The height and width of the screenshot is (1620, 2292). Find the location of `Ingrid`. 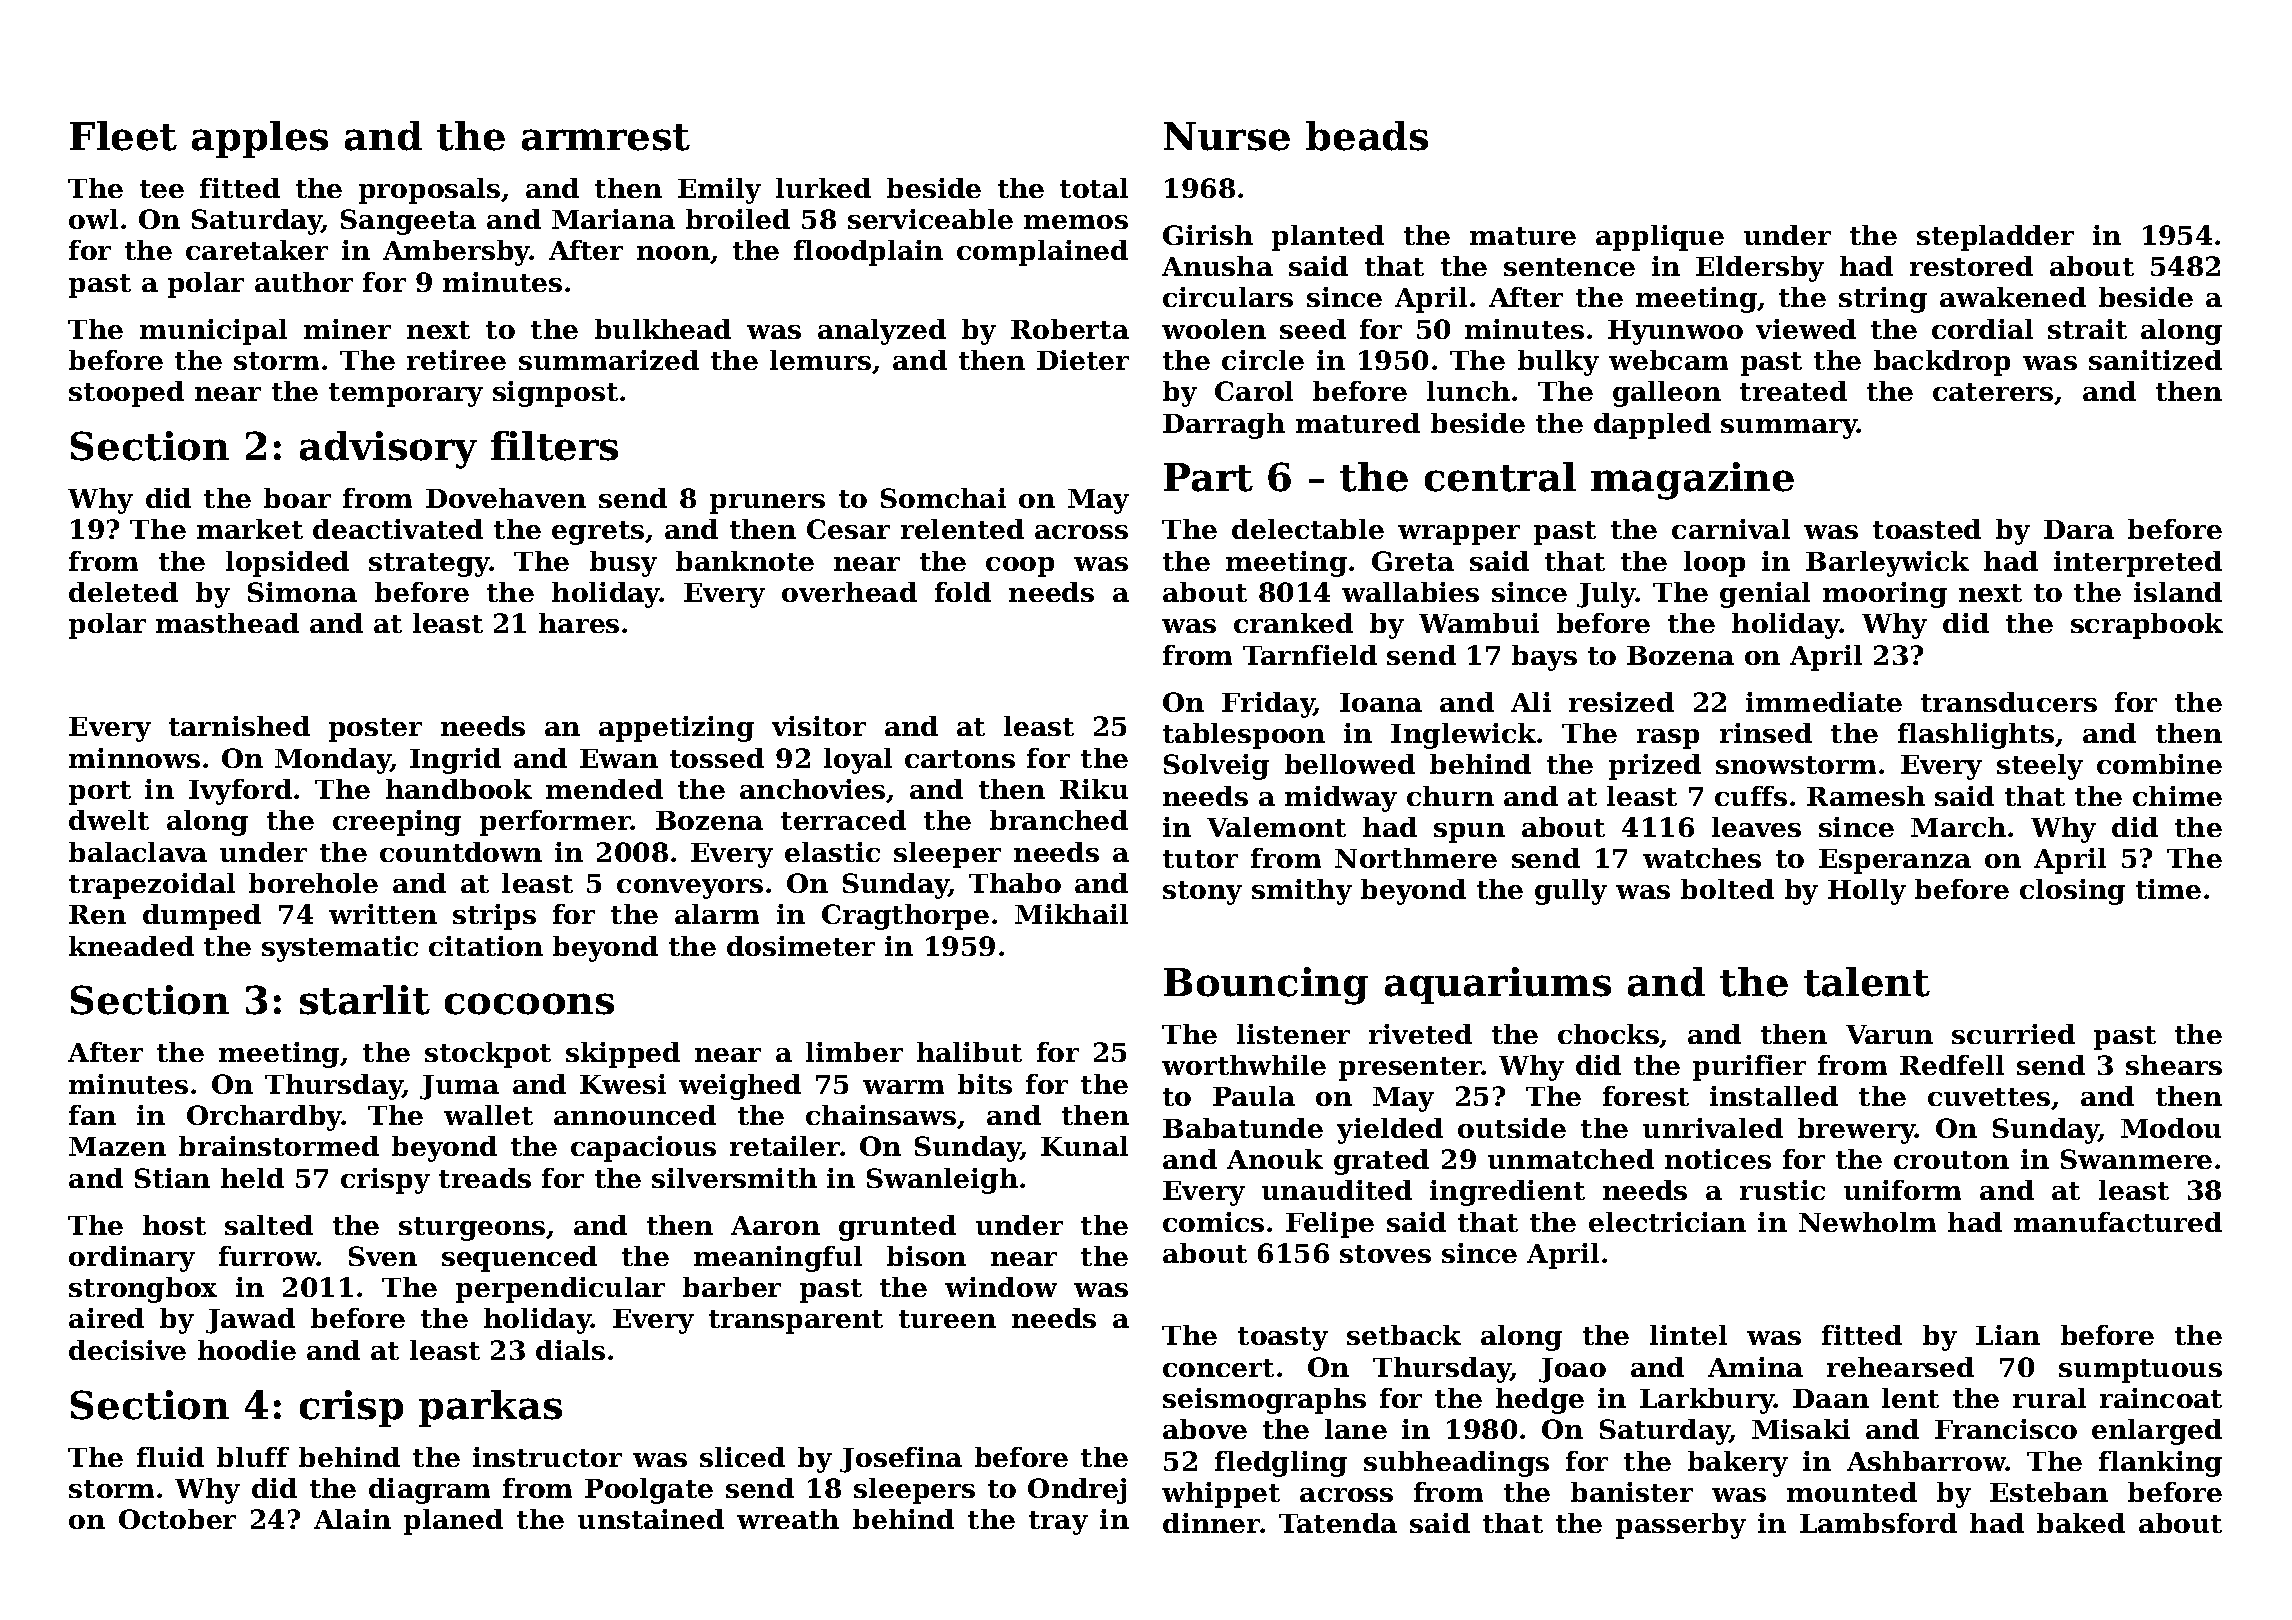

Ingrid is located at coordinates (455, 761).
